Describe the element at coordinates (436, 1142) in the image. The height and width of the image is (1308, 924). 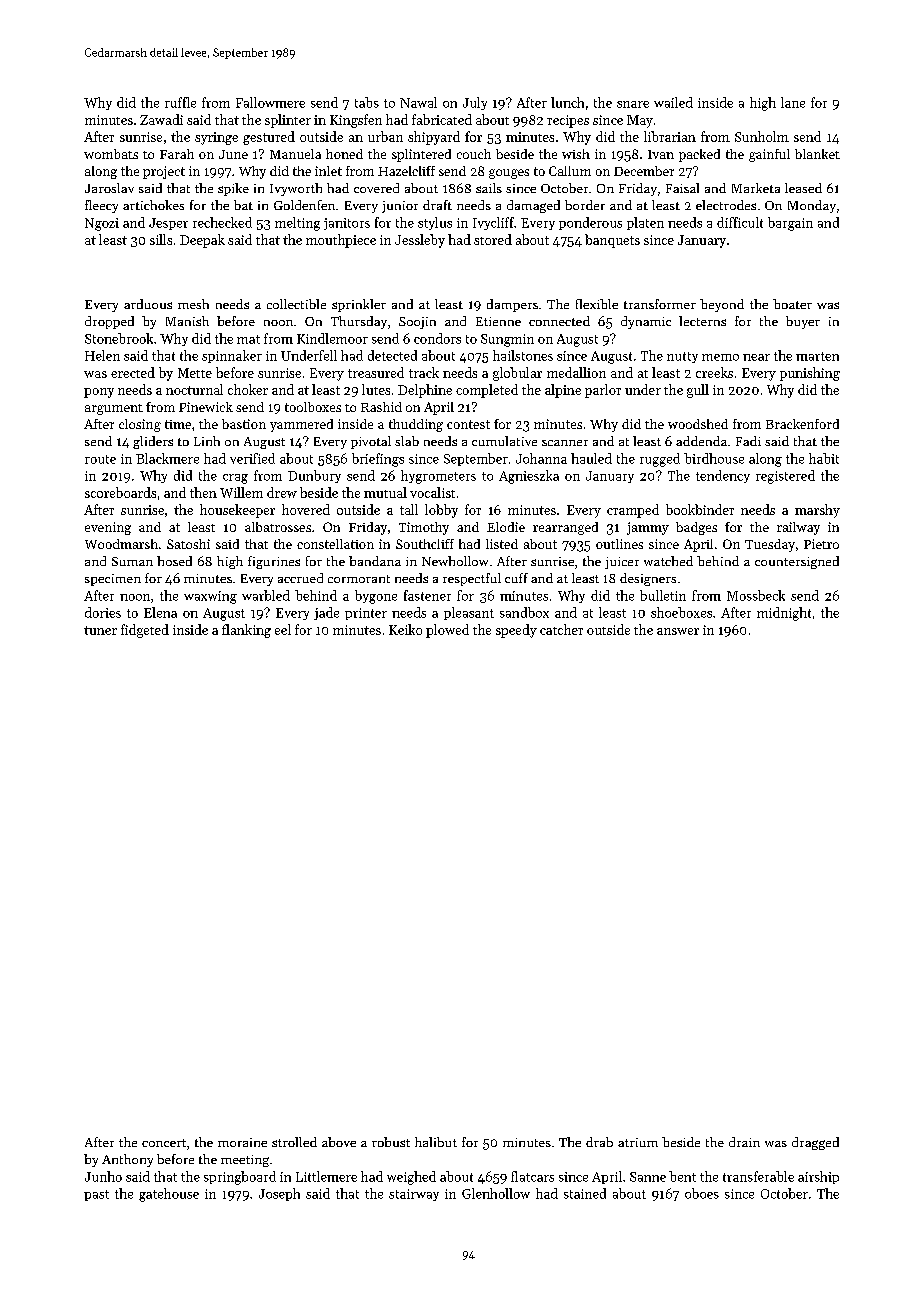
I see `halibut` at that location.
